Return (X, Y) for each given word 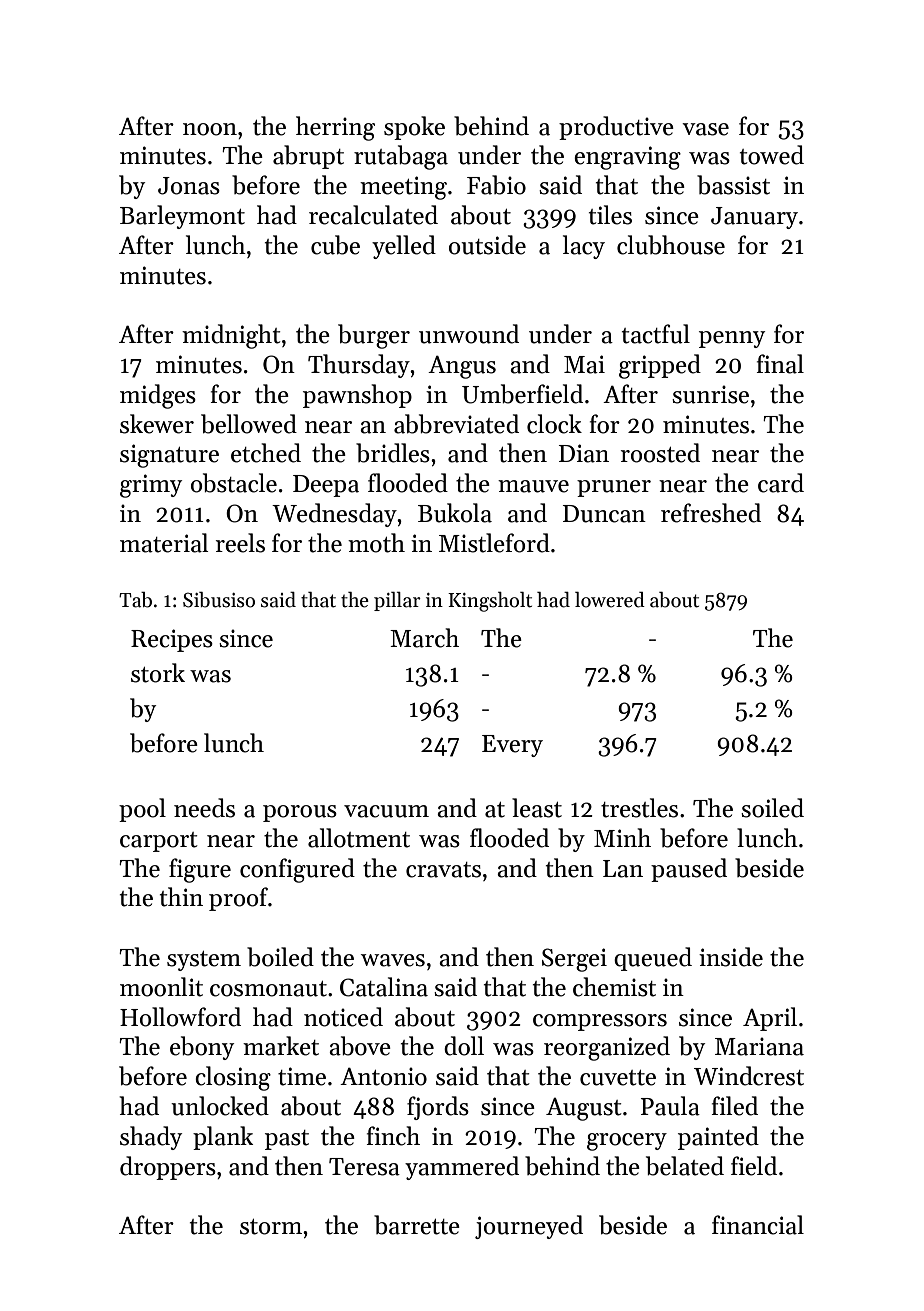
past (287, 1140)
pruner (614, 488)
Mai (584, 364)
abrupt (308, 157)
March (424, 638)
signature (169, 456)
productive (616, 128)
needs (204, 808)
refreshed (711, 513)
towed (772, 155)
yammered (462, 1168)
